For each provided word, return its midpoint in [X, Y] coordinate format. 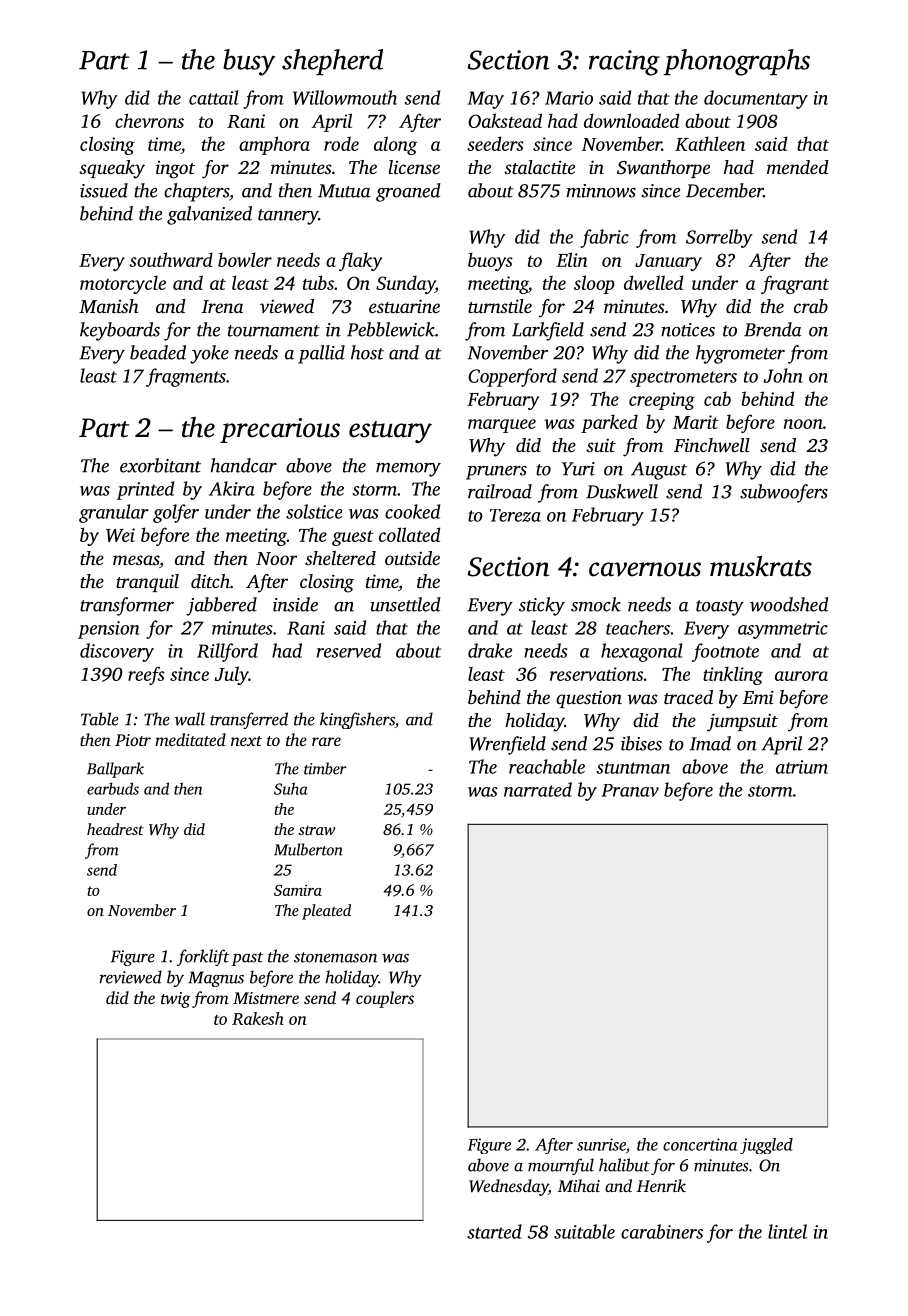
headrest [115, 829]
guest [353, 538]
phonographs [736, 62]
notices [688, 330]
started [495, 1231]
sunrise [601, 1144]
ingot [175, 170]
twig [176, 1000]
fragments [186, 377]
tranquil [147, 583]
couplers [385, 999]
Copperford [512, 377]
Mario [569, 98]
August [659, 471]
